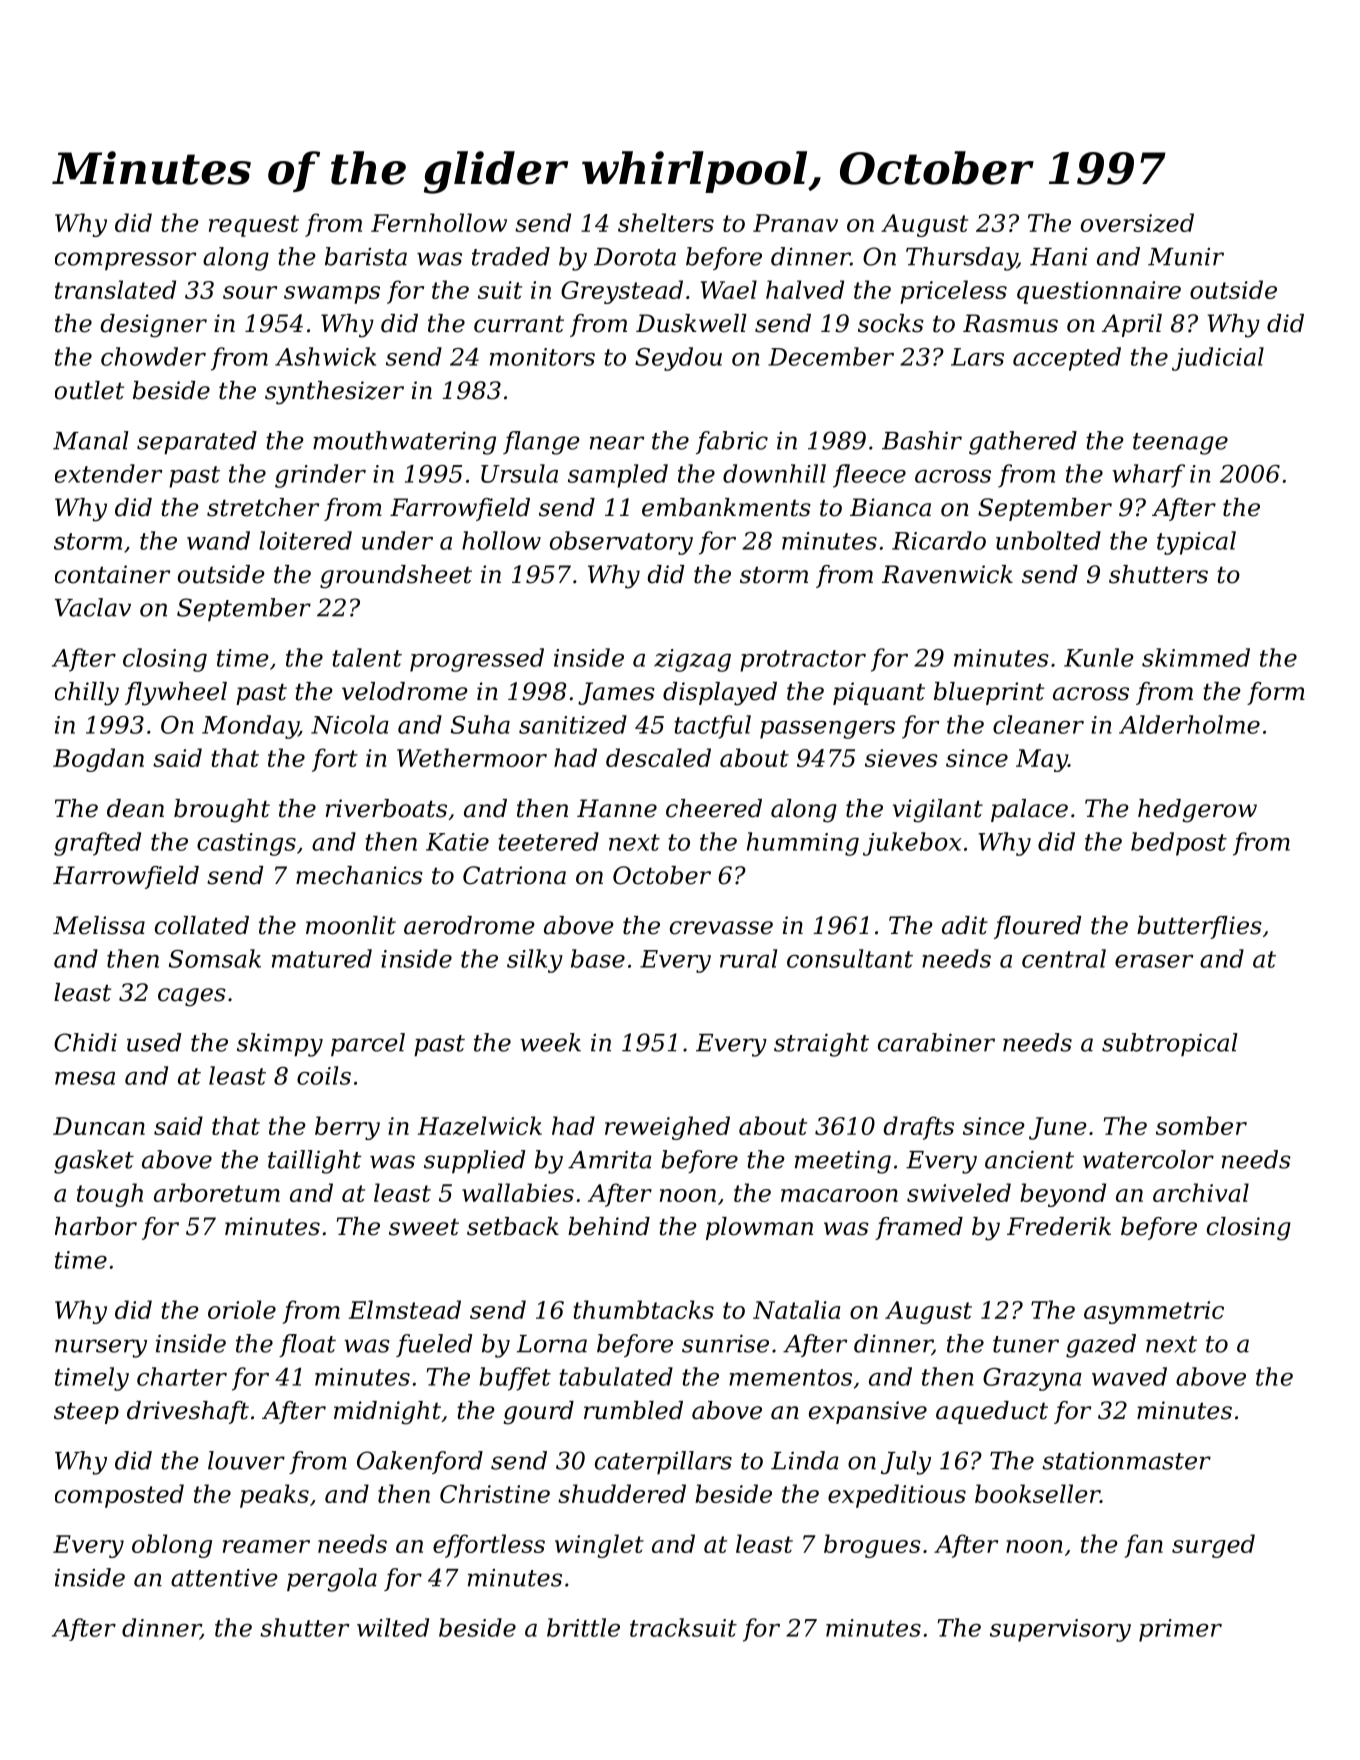 The height and width of the page is (1760, 1360). What do you see at coordinates (477, 660) in the page?
I see `progressed` at bounding box center [477, 660].
